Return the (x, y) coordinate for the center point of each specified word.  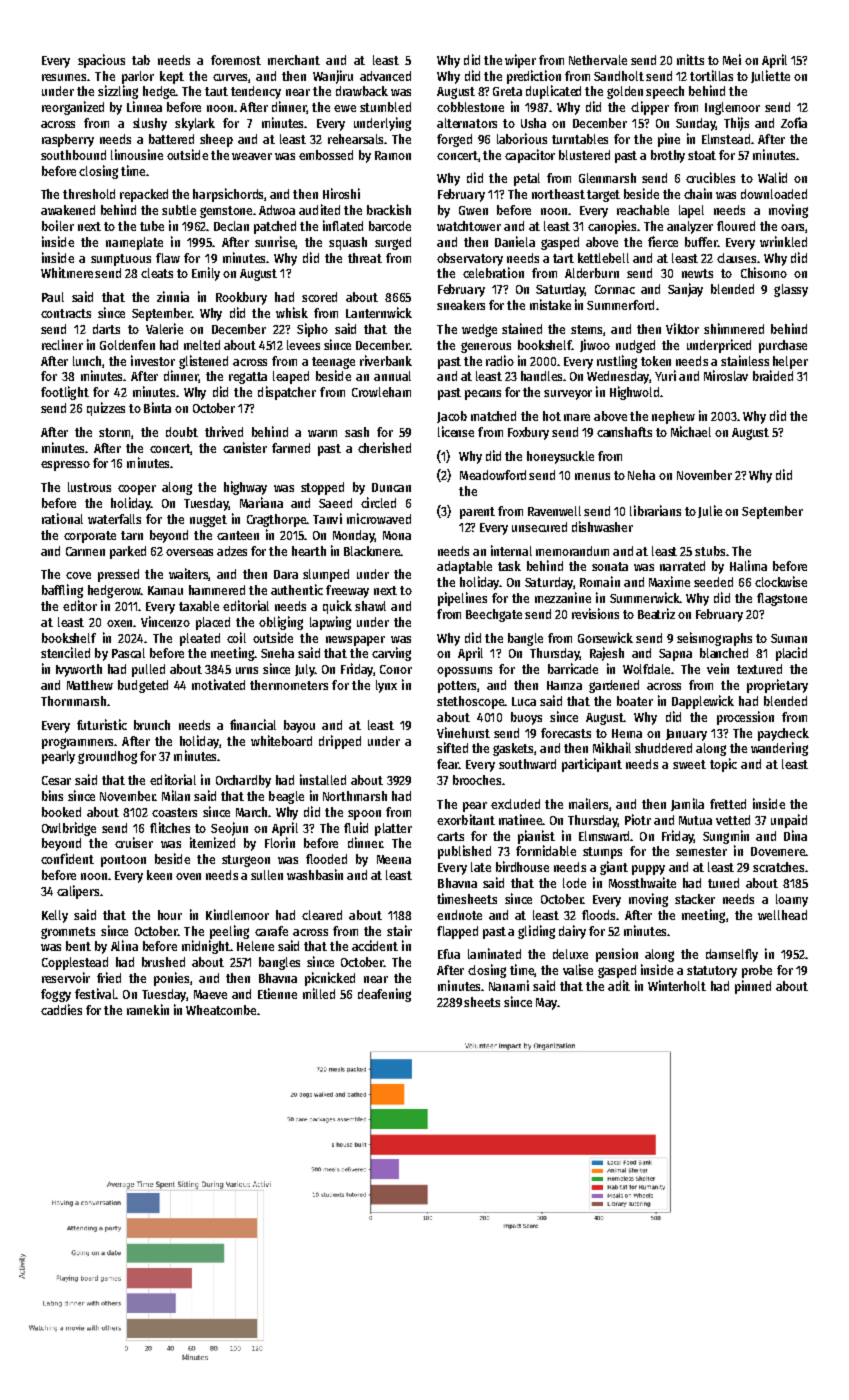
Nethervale (598, 60)
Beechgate (494, 615)
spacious (101, 61)
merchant (294, 60)
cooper (137, 490)
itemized (212, 842)
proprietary (777, 686)
